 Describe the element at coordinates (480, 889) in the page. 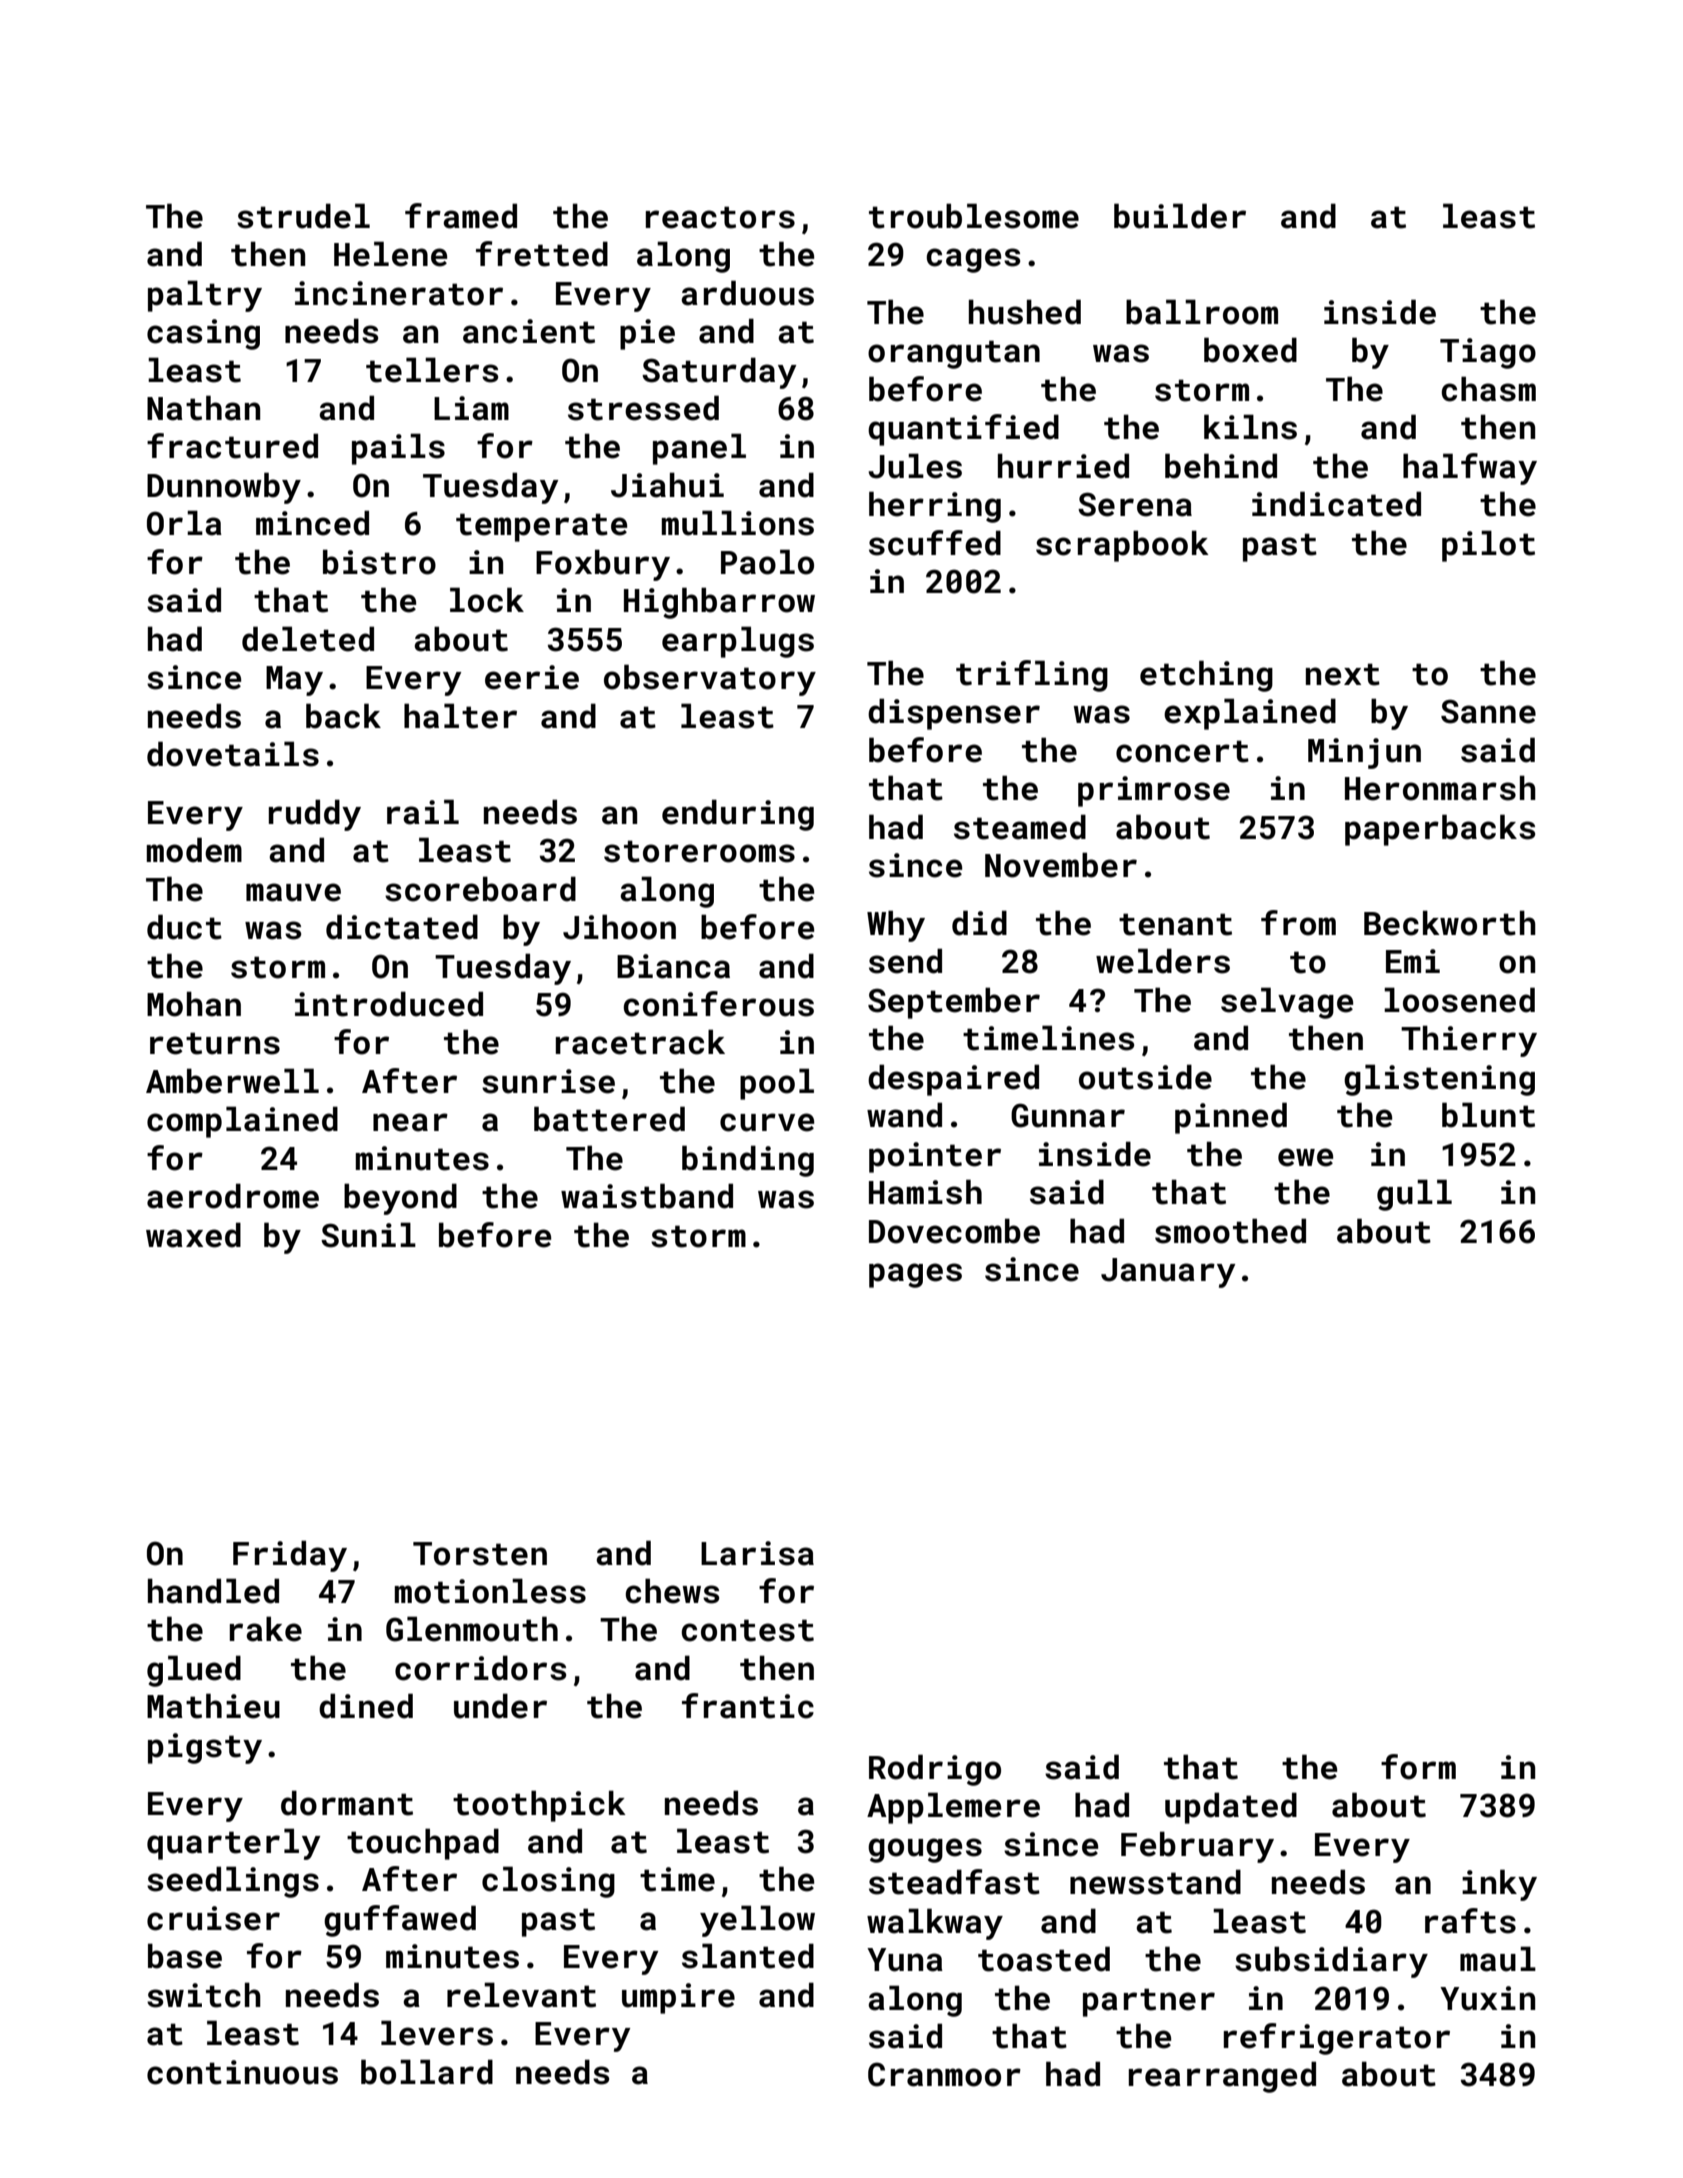

I see `scoreboard` at that location.
